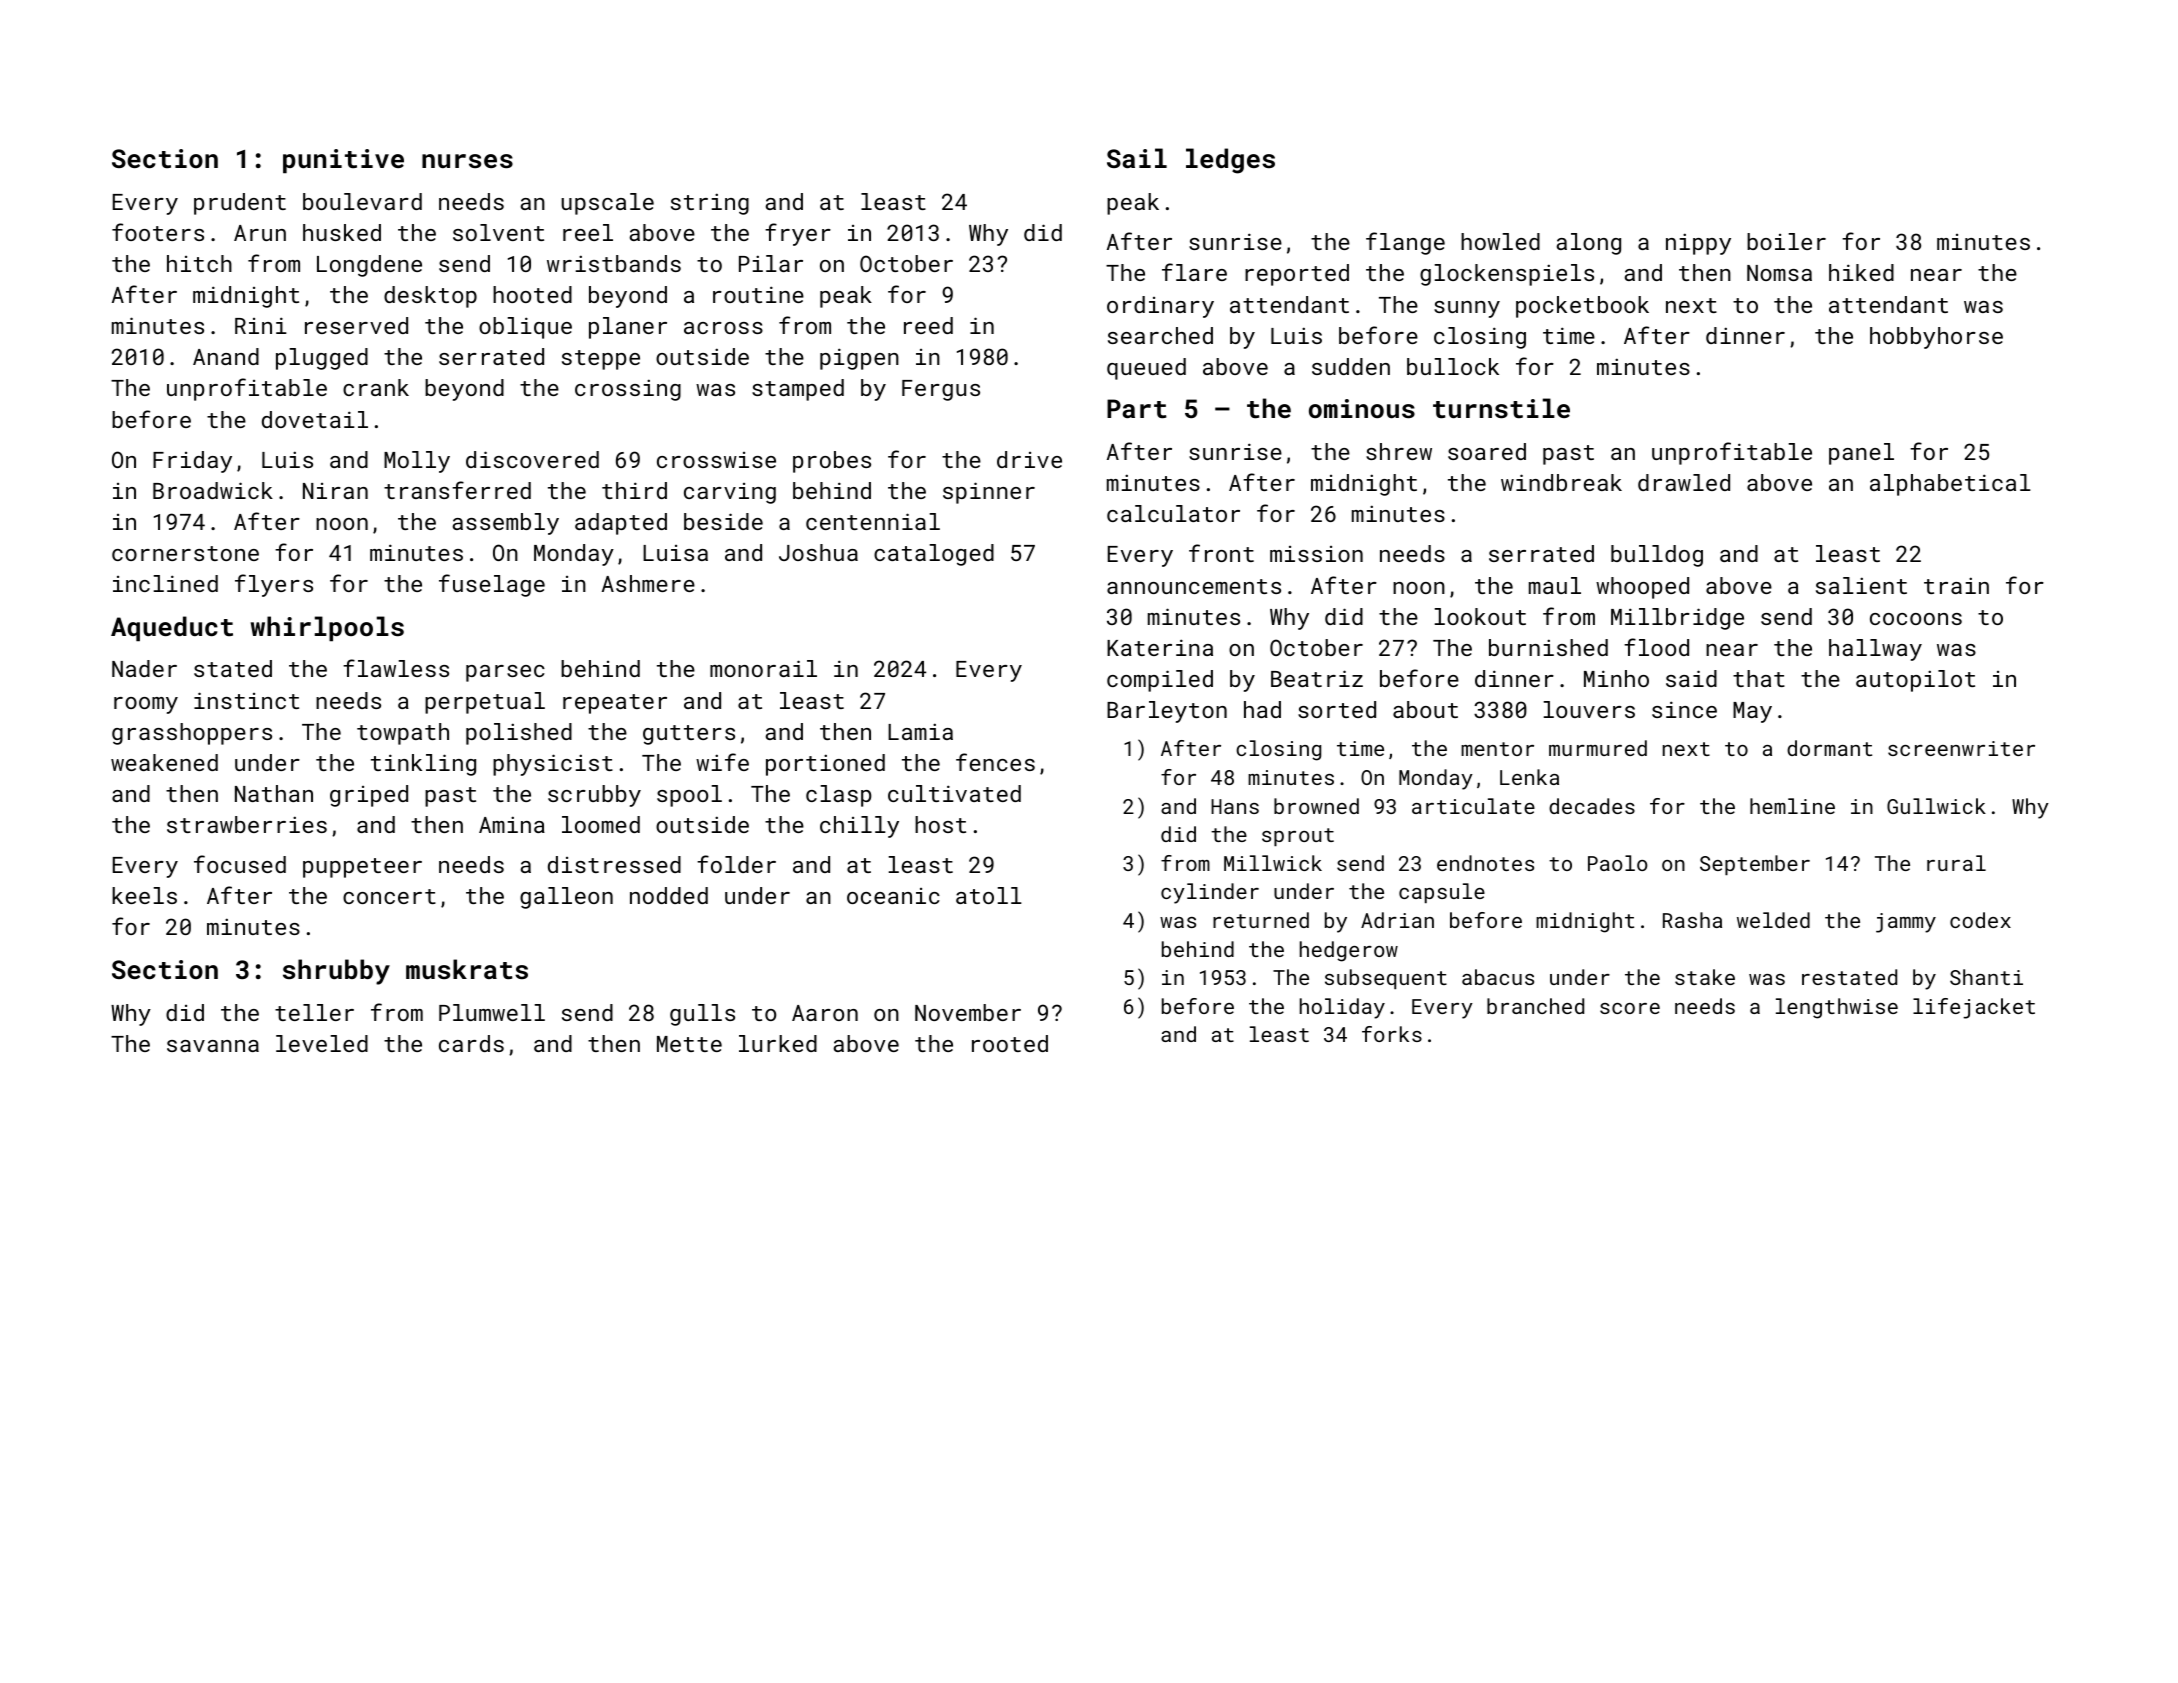  What do you see at coordinates (1773, 920) in the screenshot?
I see `welded` at bounding box center [1773, 920].
